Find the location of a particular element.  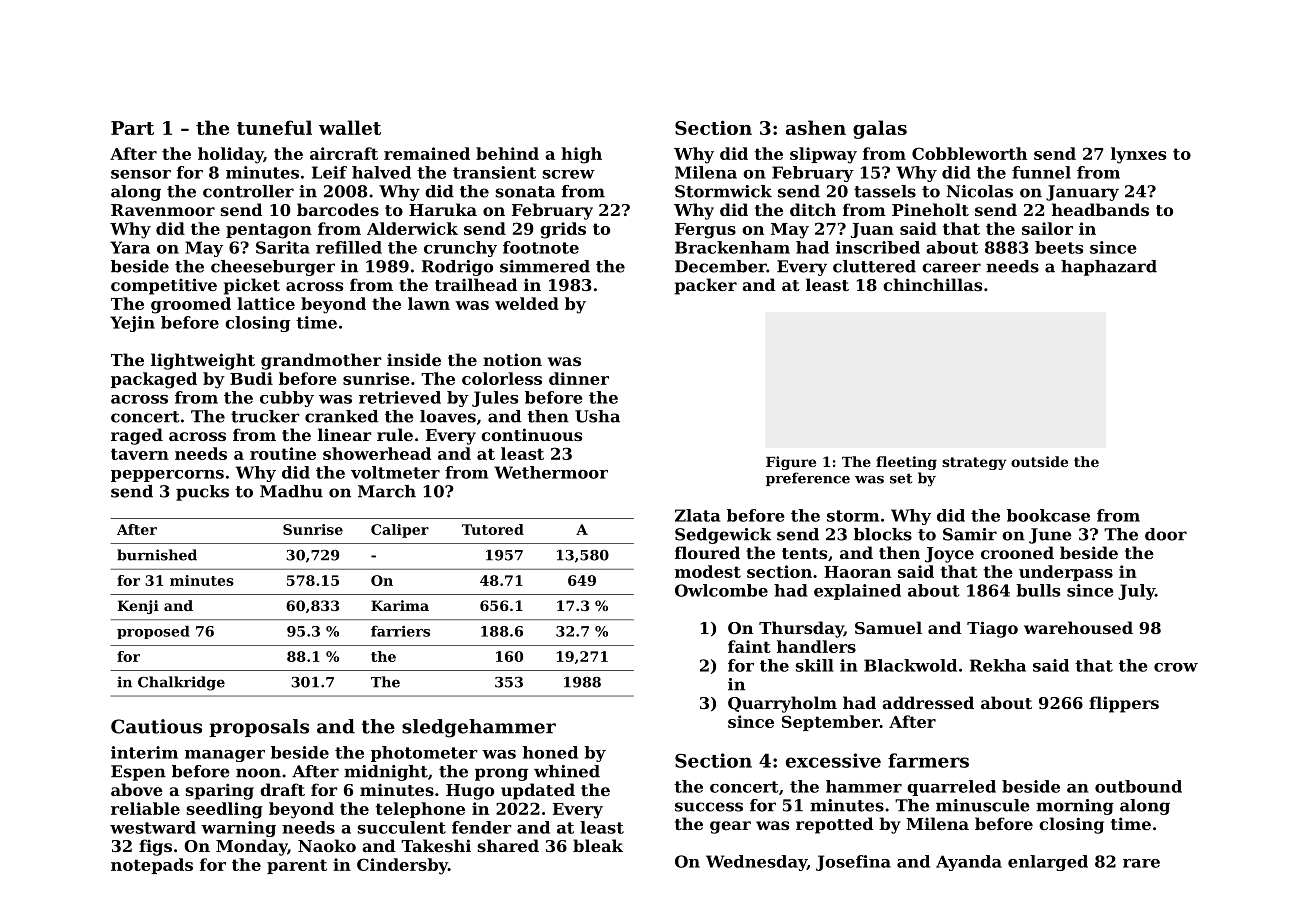

Zlata is located at coordinates (697, 515).
